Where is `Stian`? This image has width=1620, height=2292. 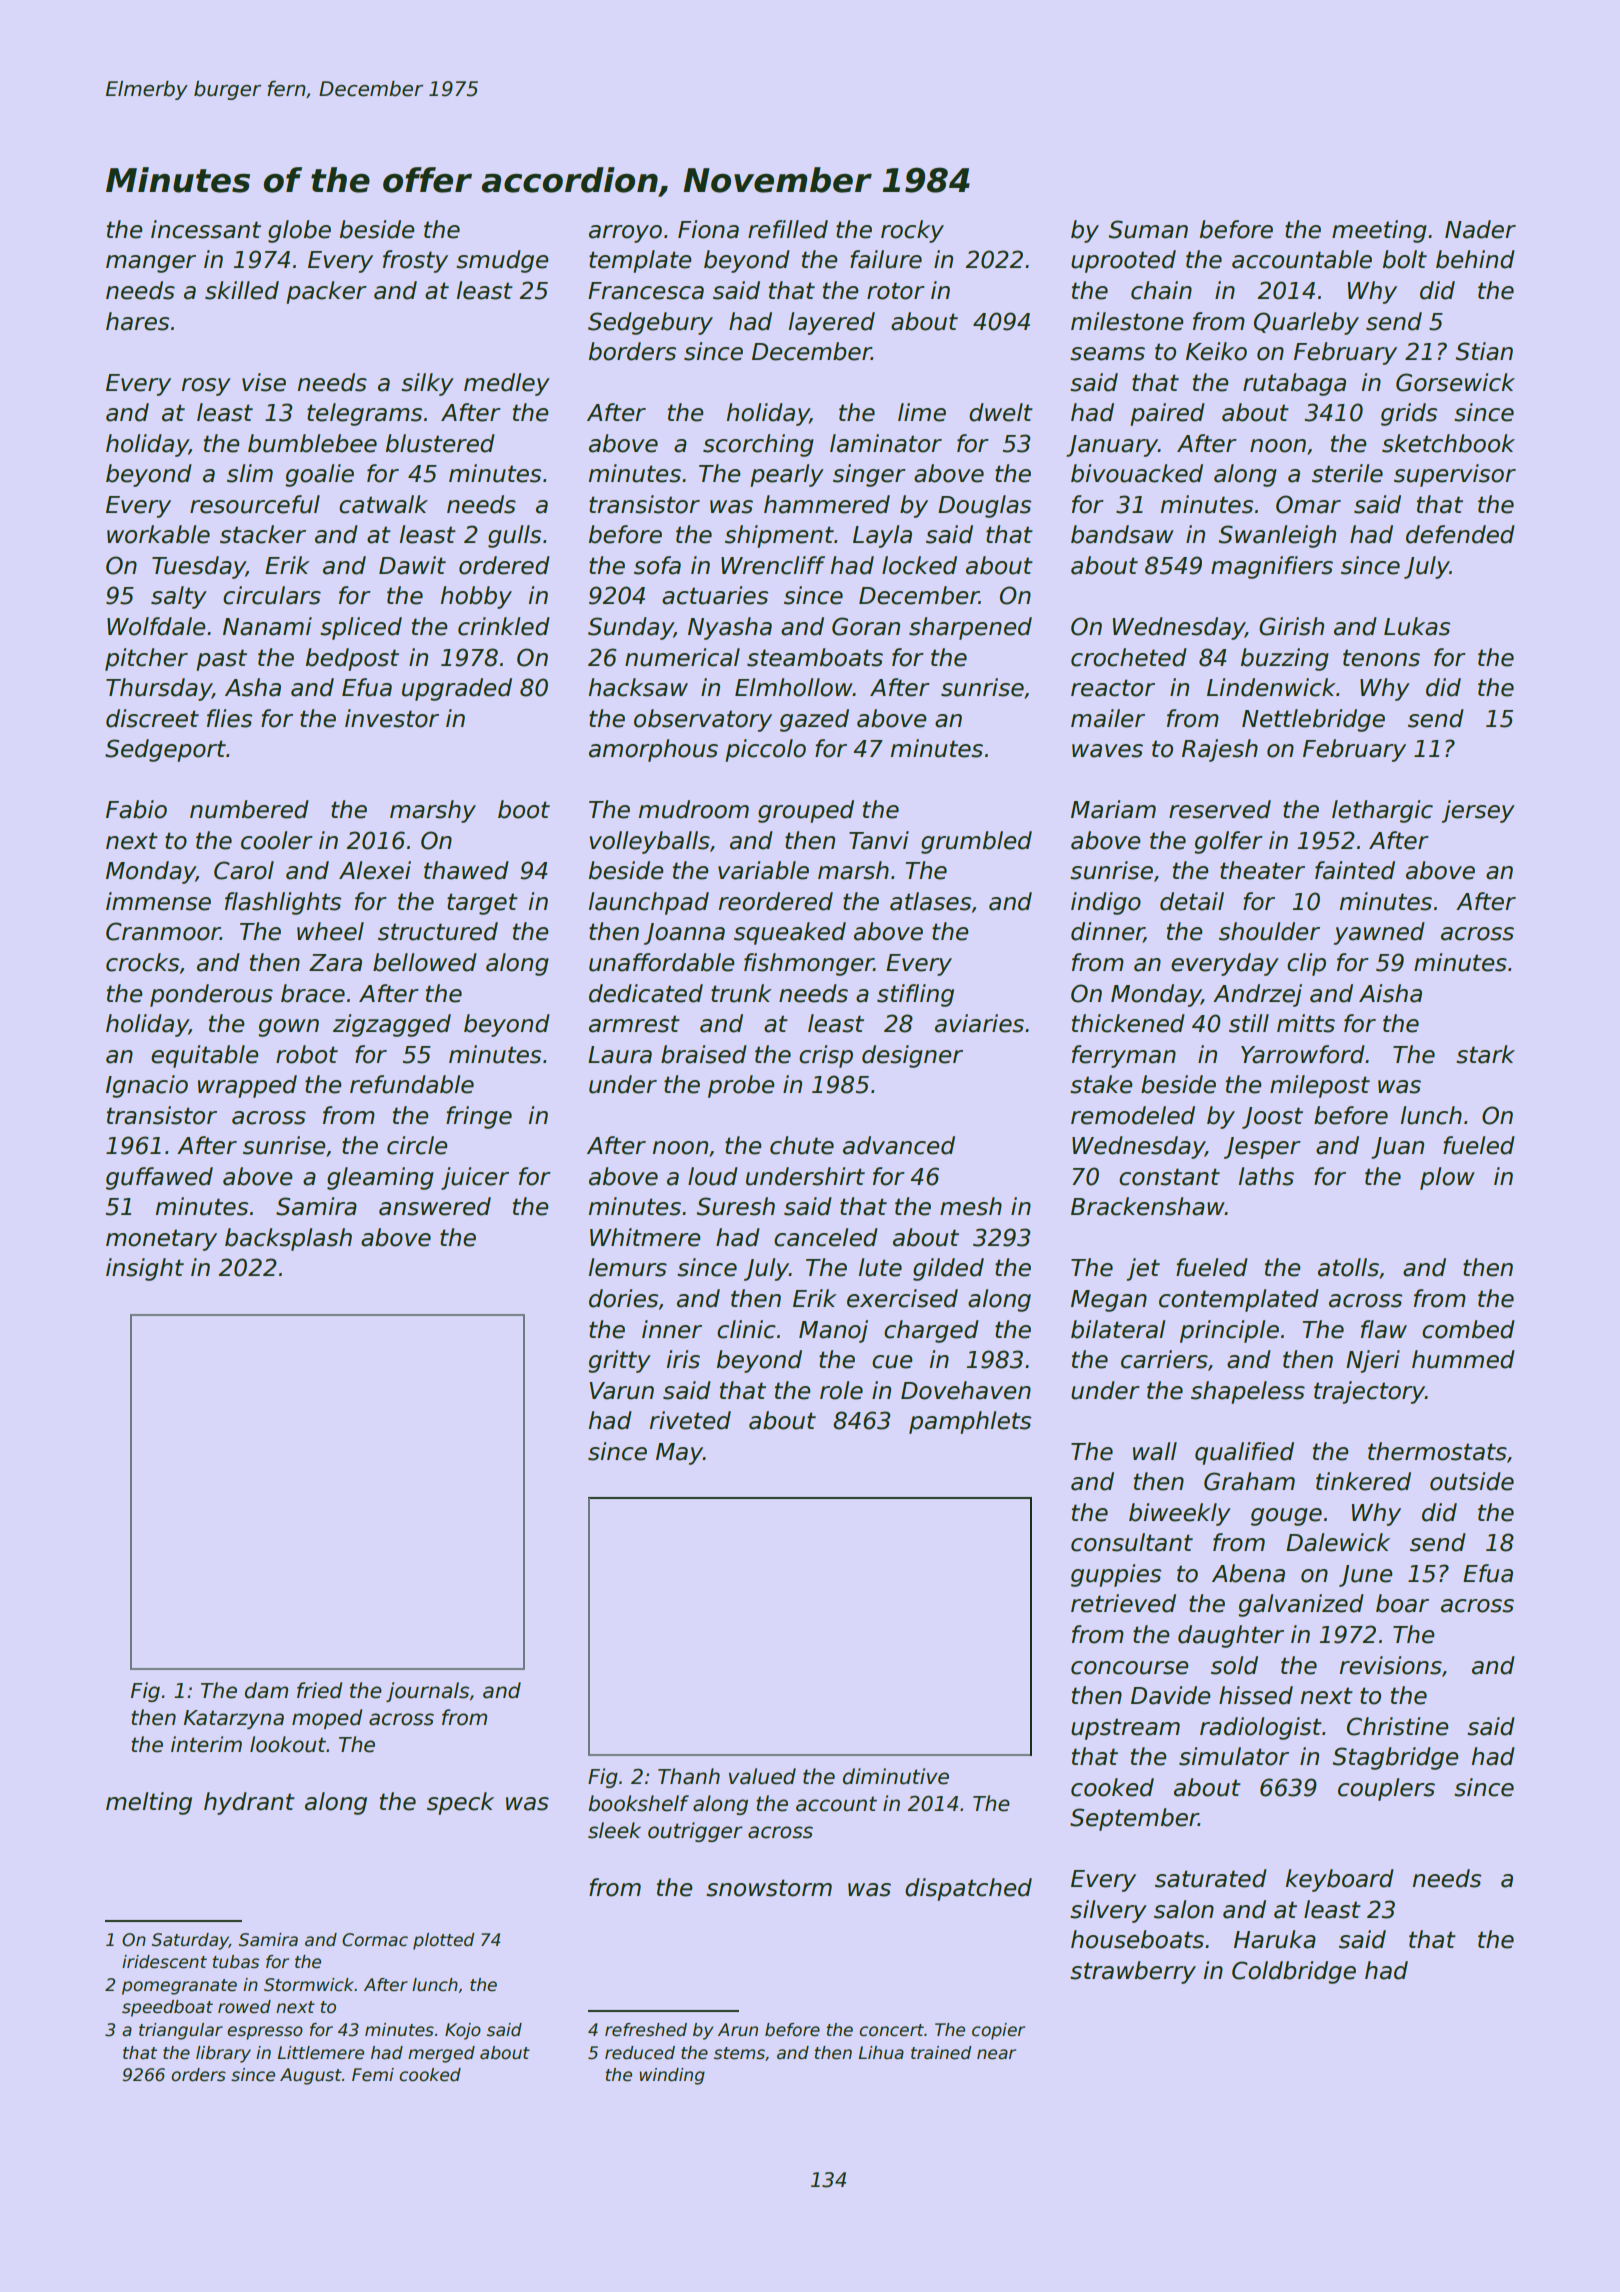 Stian is located at coordinates (1484, 351).
